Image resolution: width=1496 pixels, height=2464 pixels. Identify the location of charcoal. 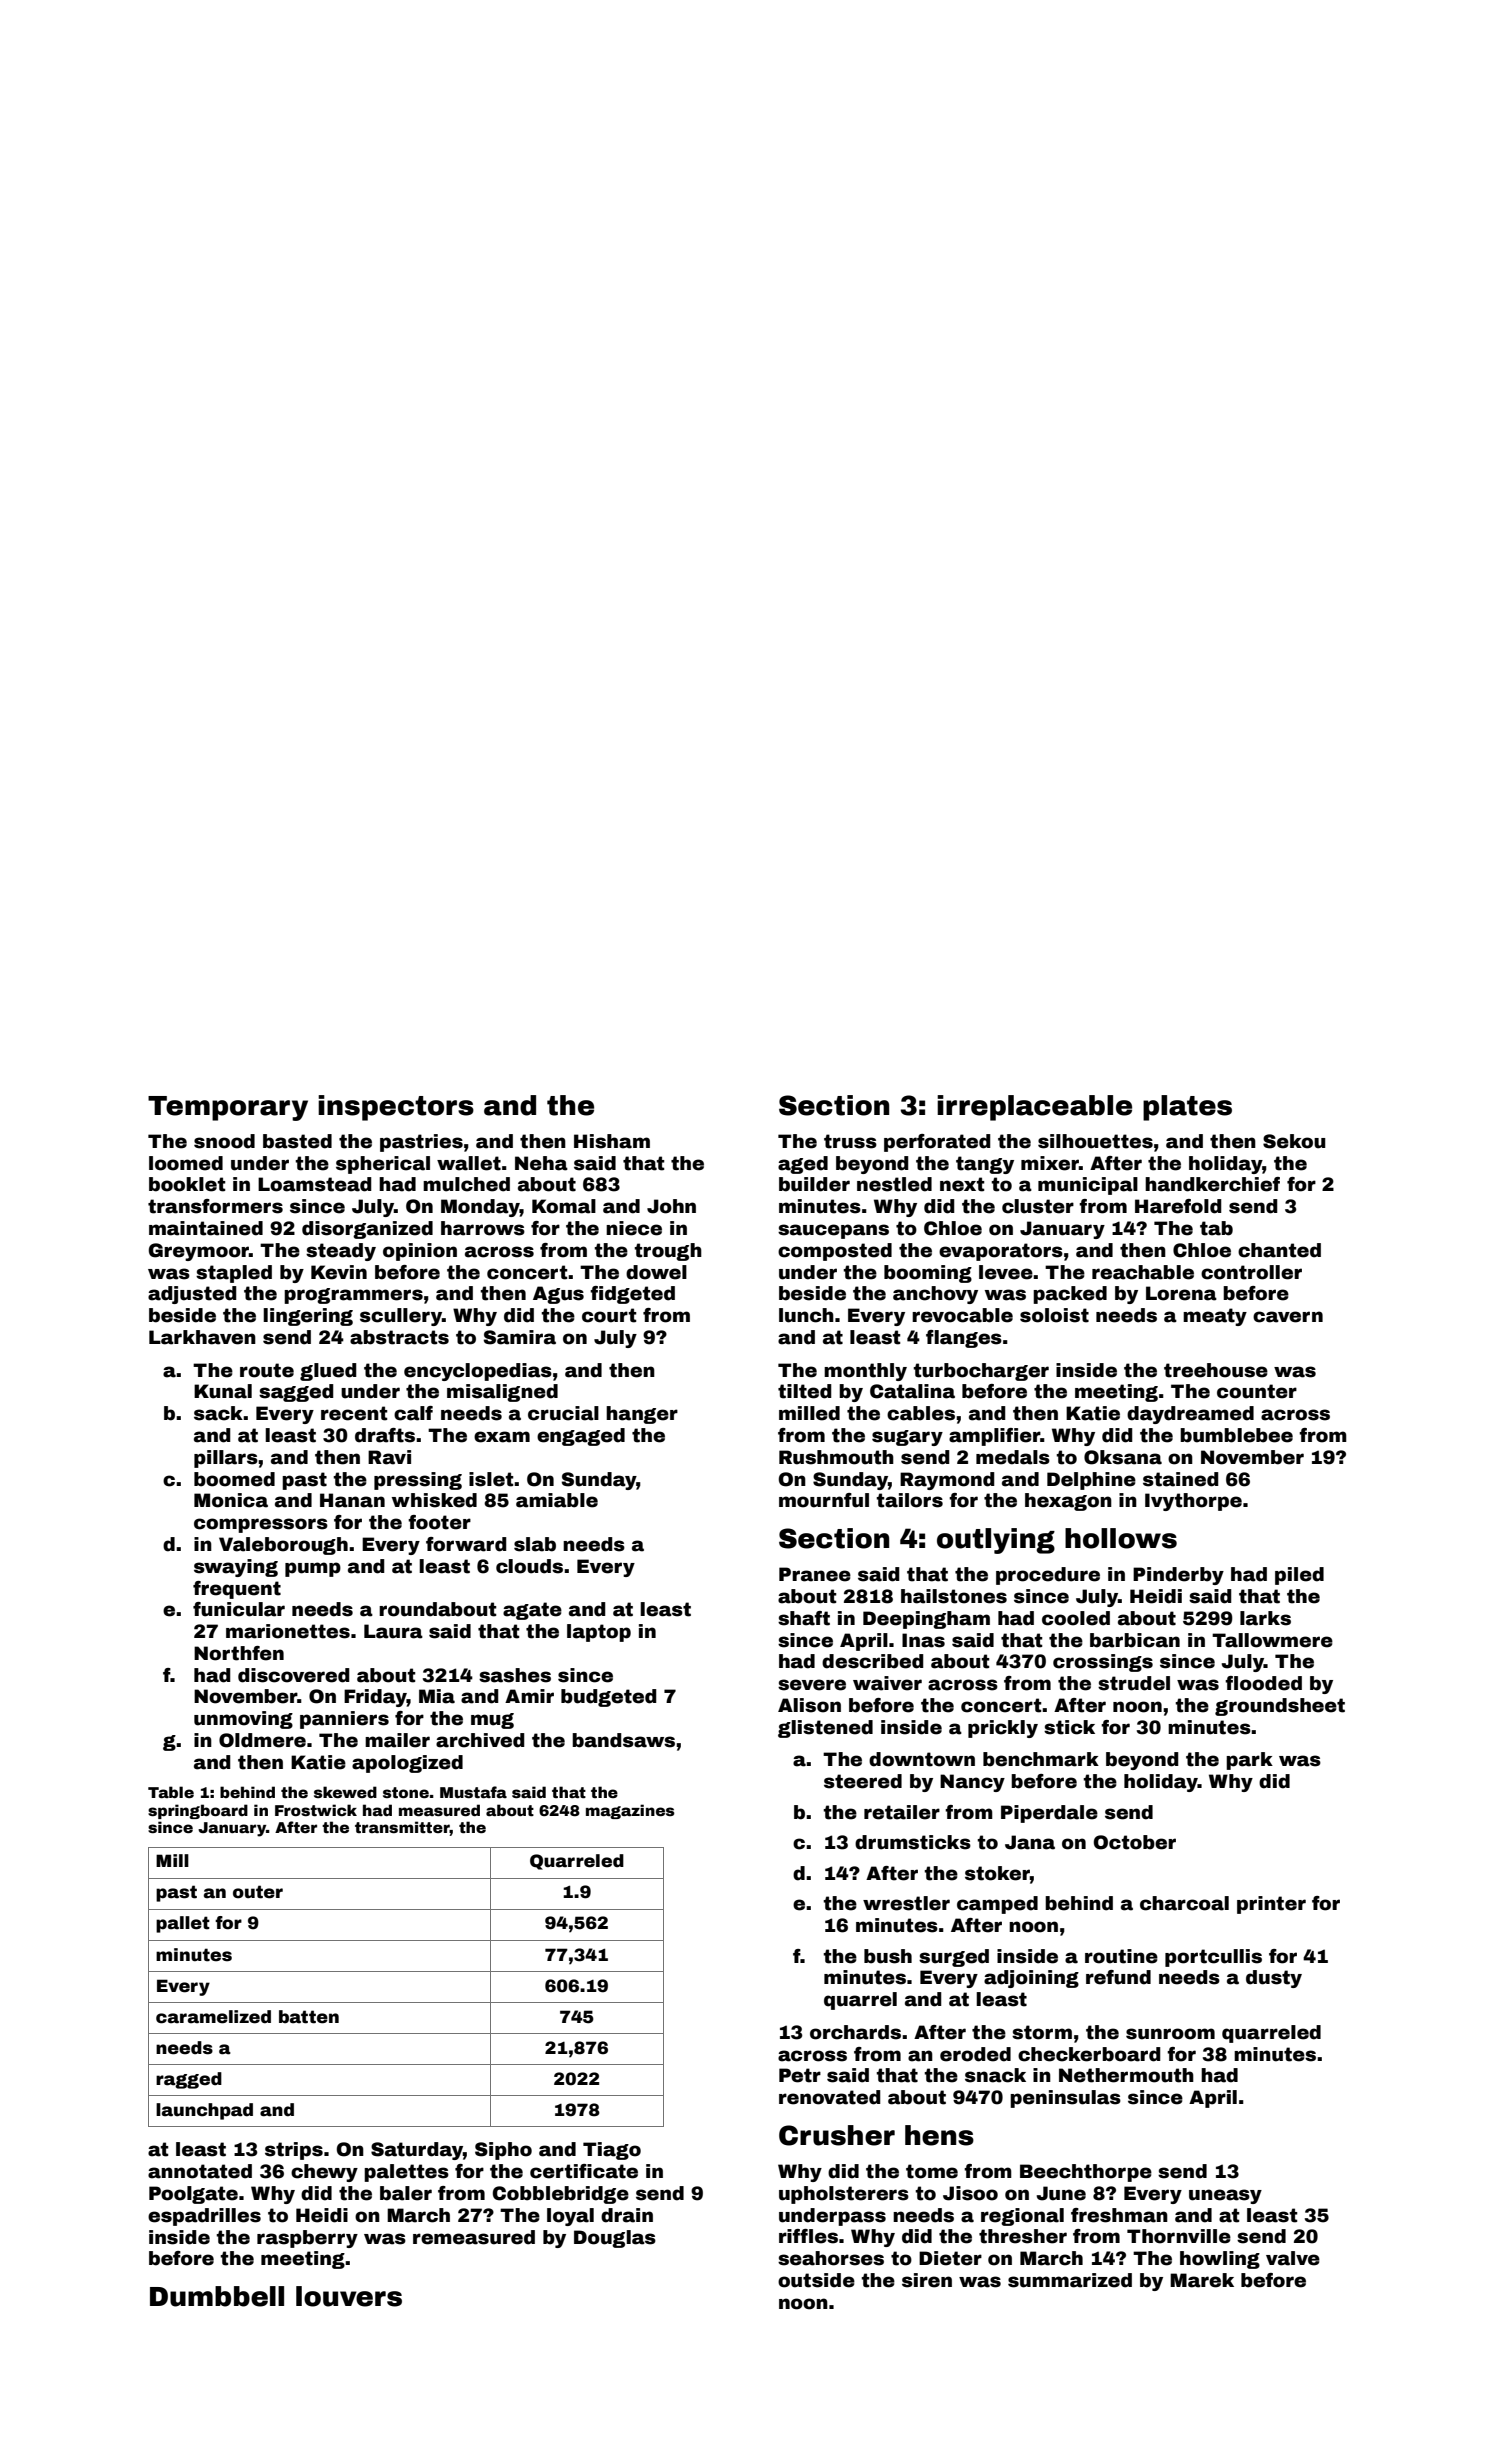
(1184, 1903).
